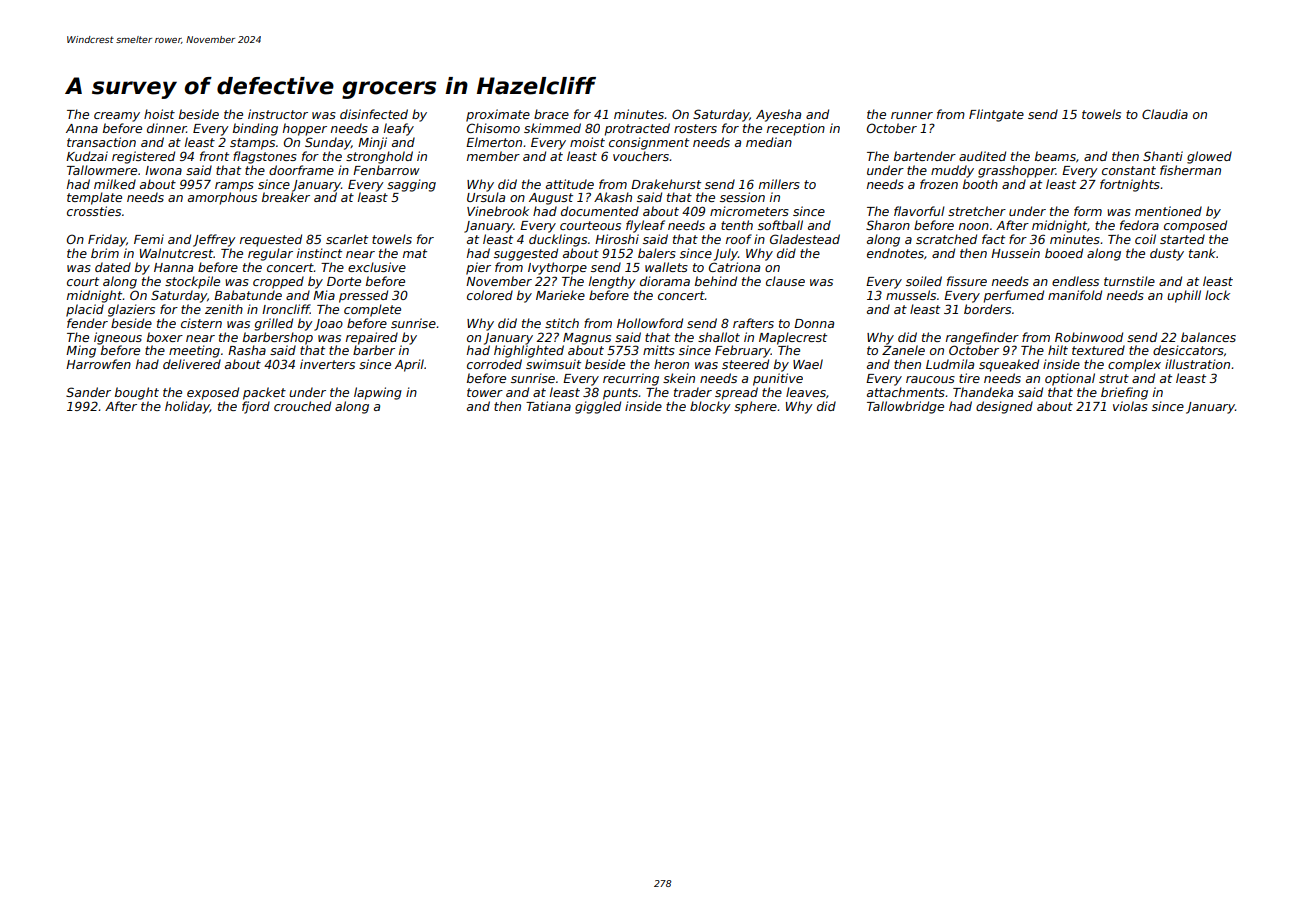 Image resolution: width=1308 pixels, height=924 pixels. I want to click on protracted, so click(637, 129).
